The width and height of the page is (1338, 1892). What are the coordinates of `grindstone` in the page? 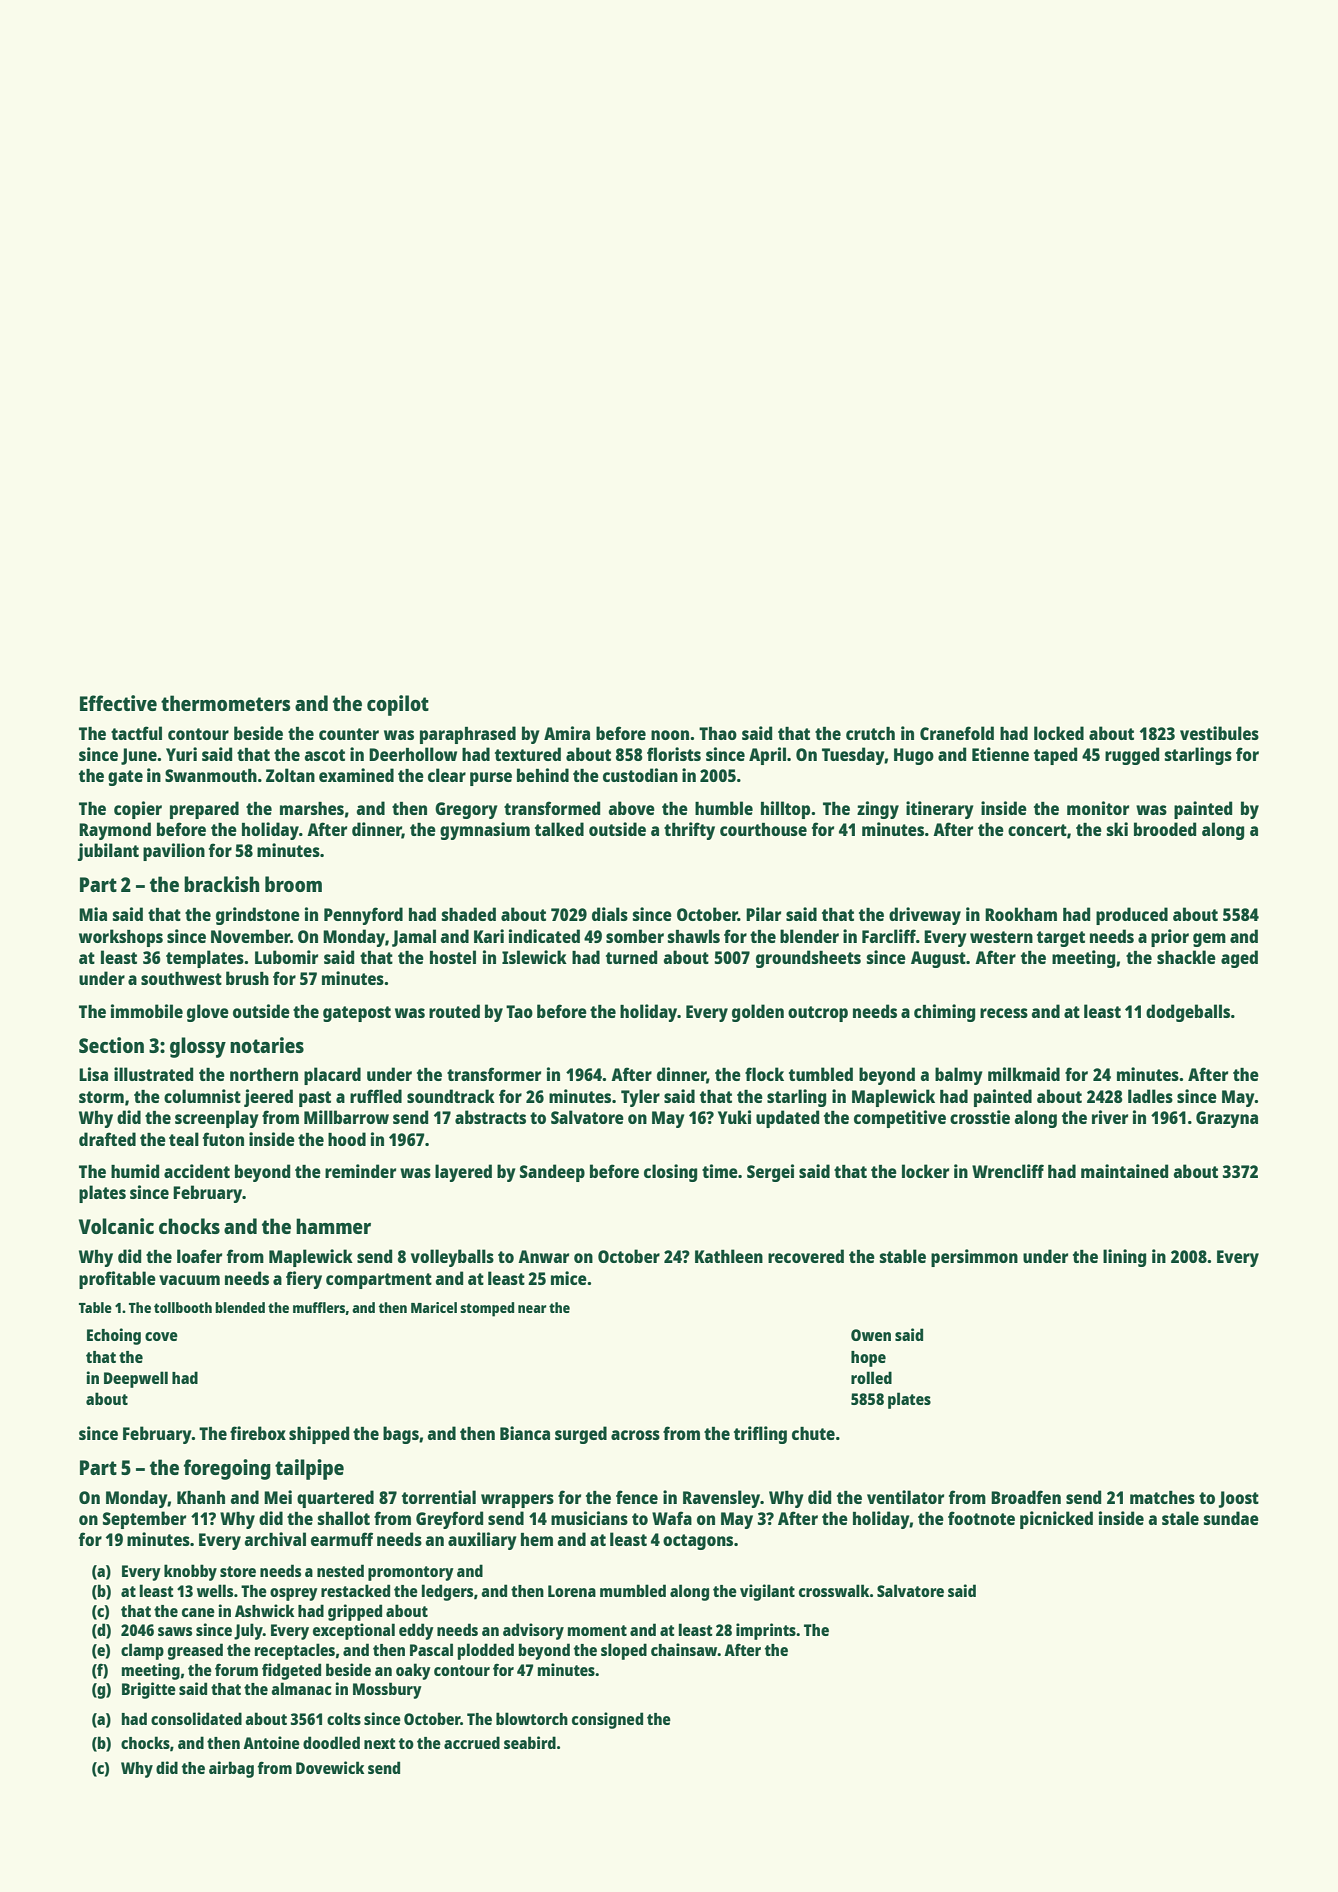 It's located at (258, 916).
